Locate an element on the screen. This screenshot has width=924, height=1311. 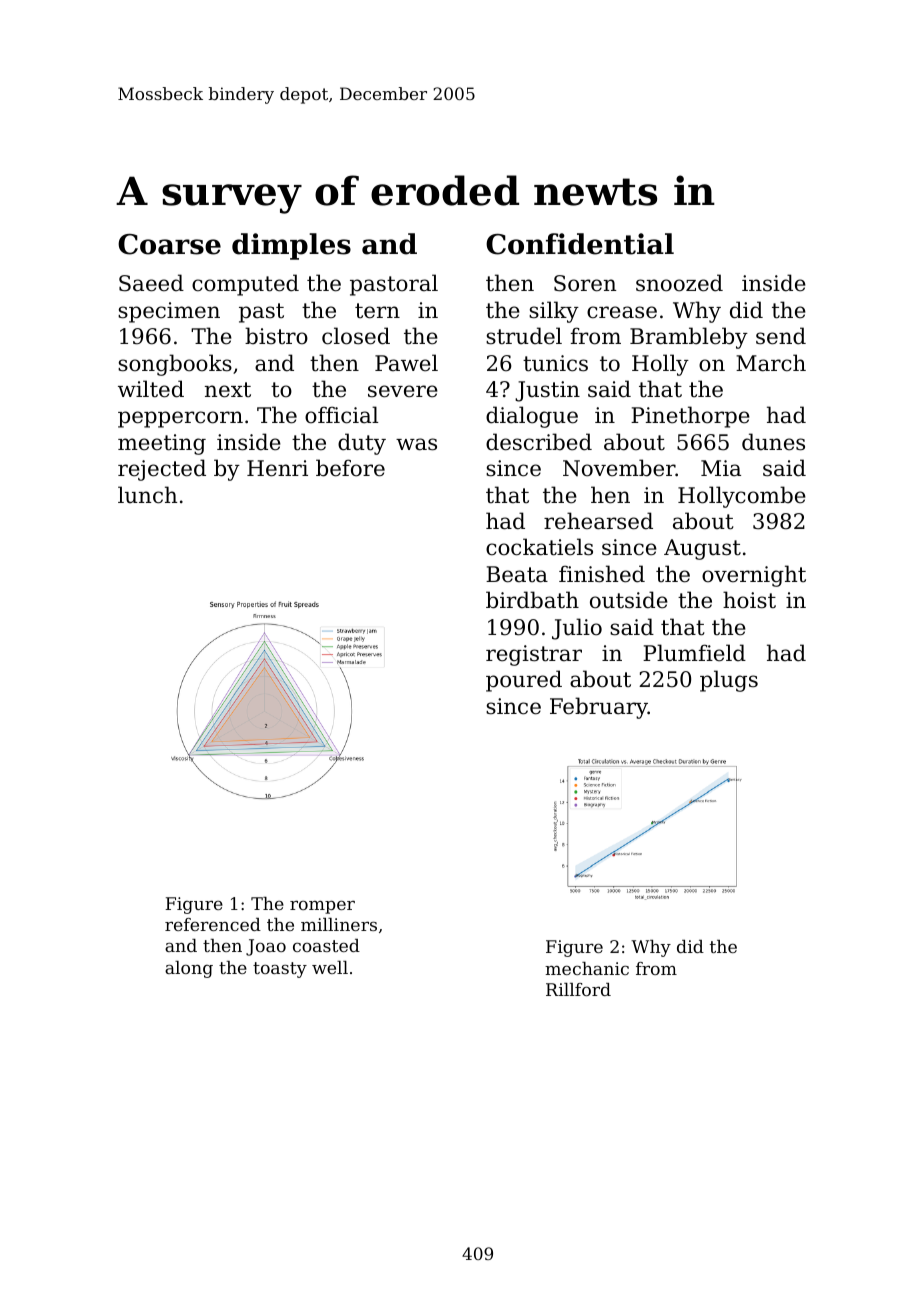
computed is located at coordinates (245, 285).
